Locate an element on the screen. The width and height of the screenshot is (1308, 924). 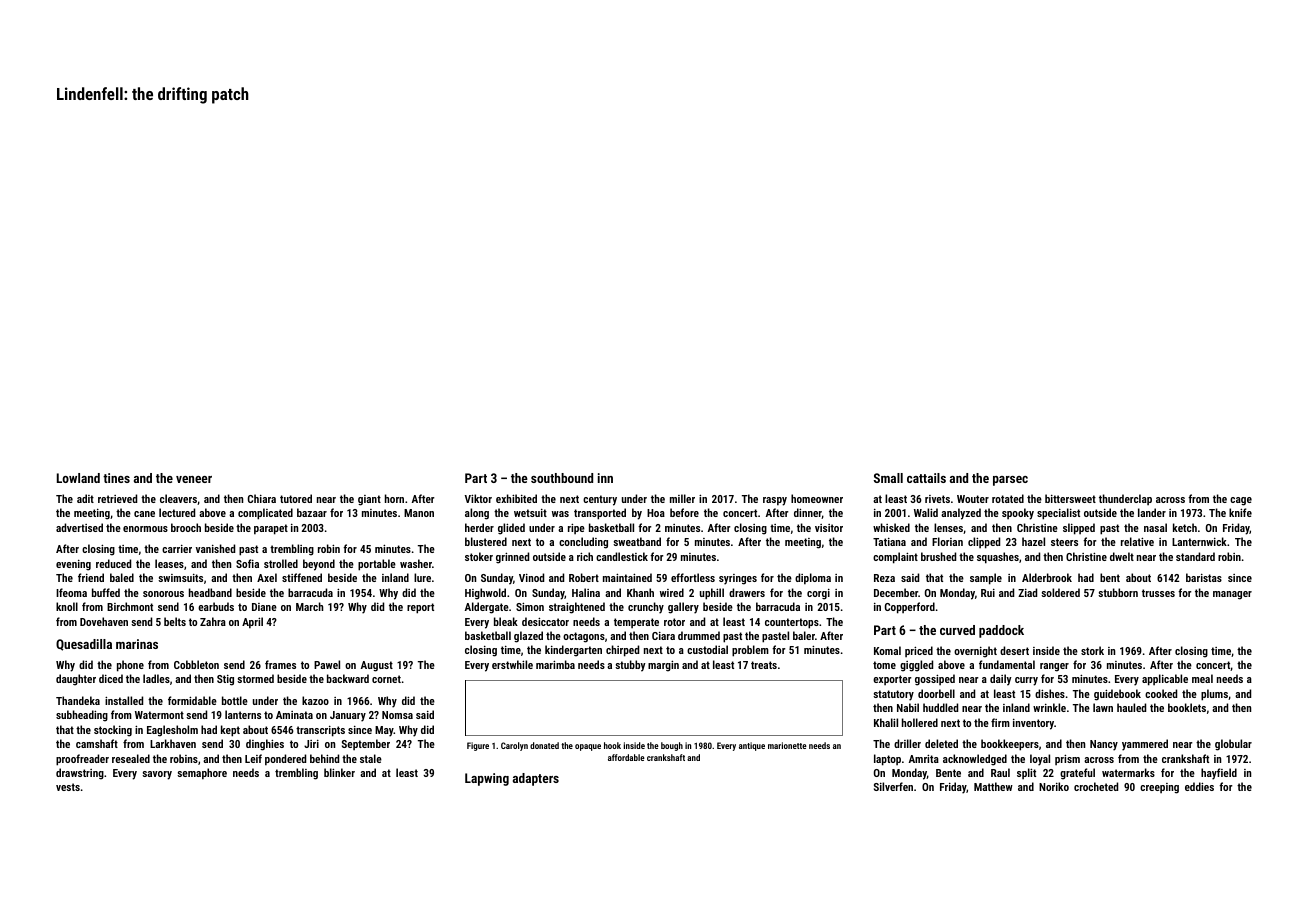
vests is located at coordinates (68, 787).
